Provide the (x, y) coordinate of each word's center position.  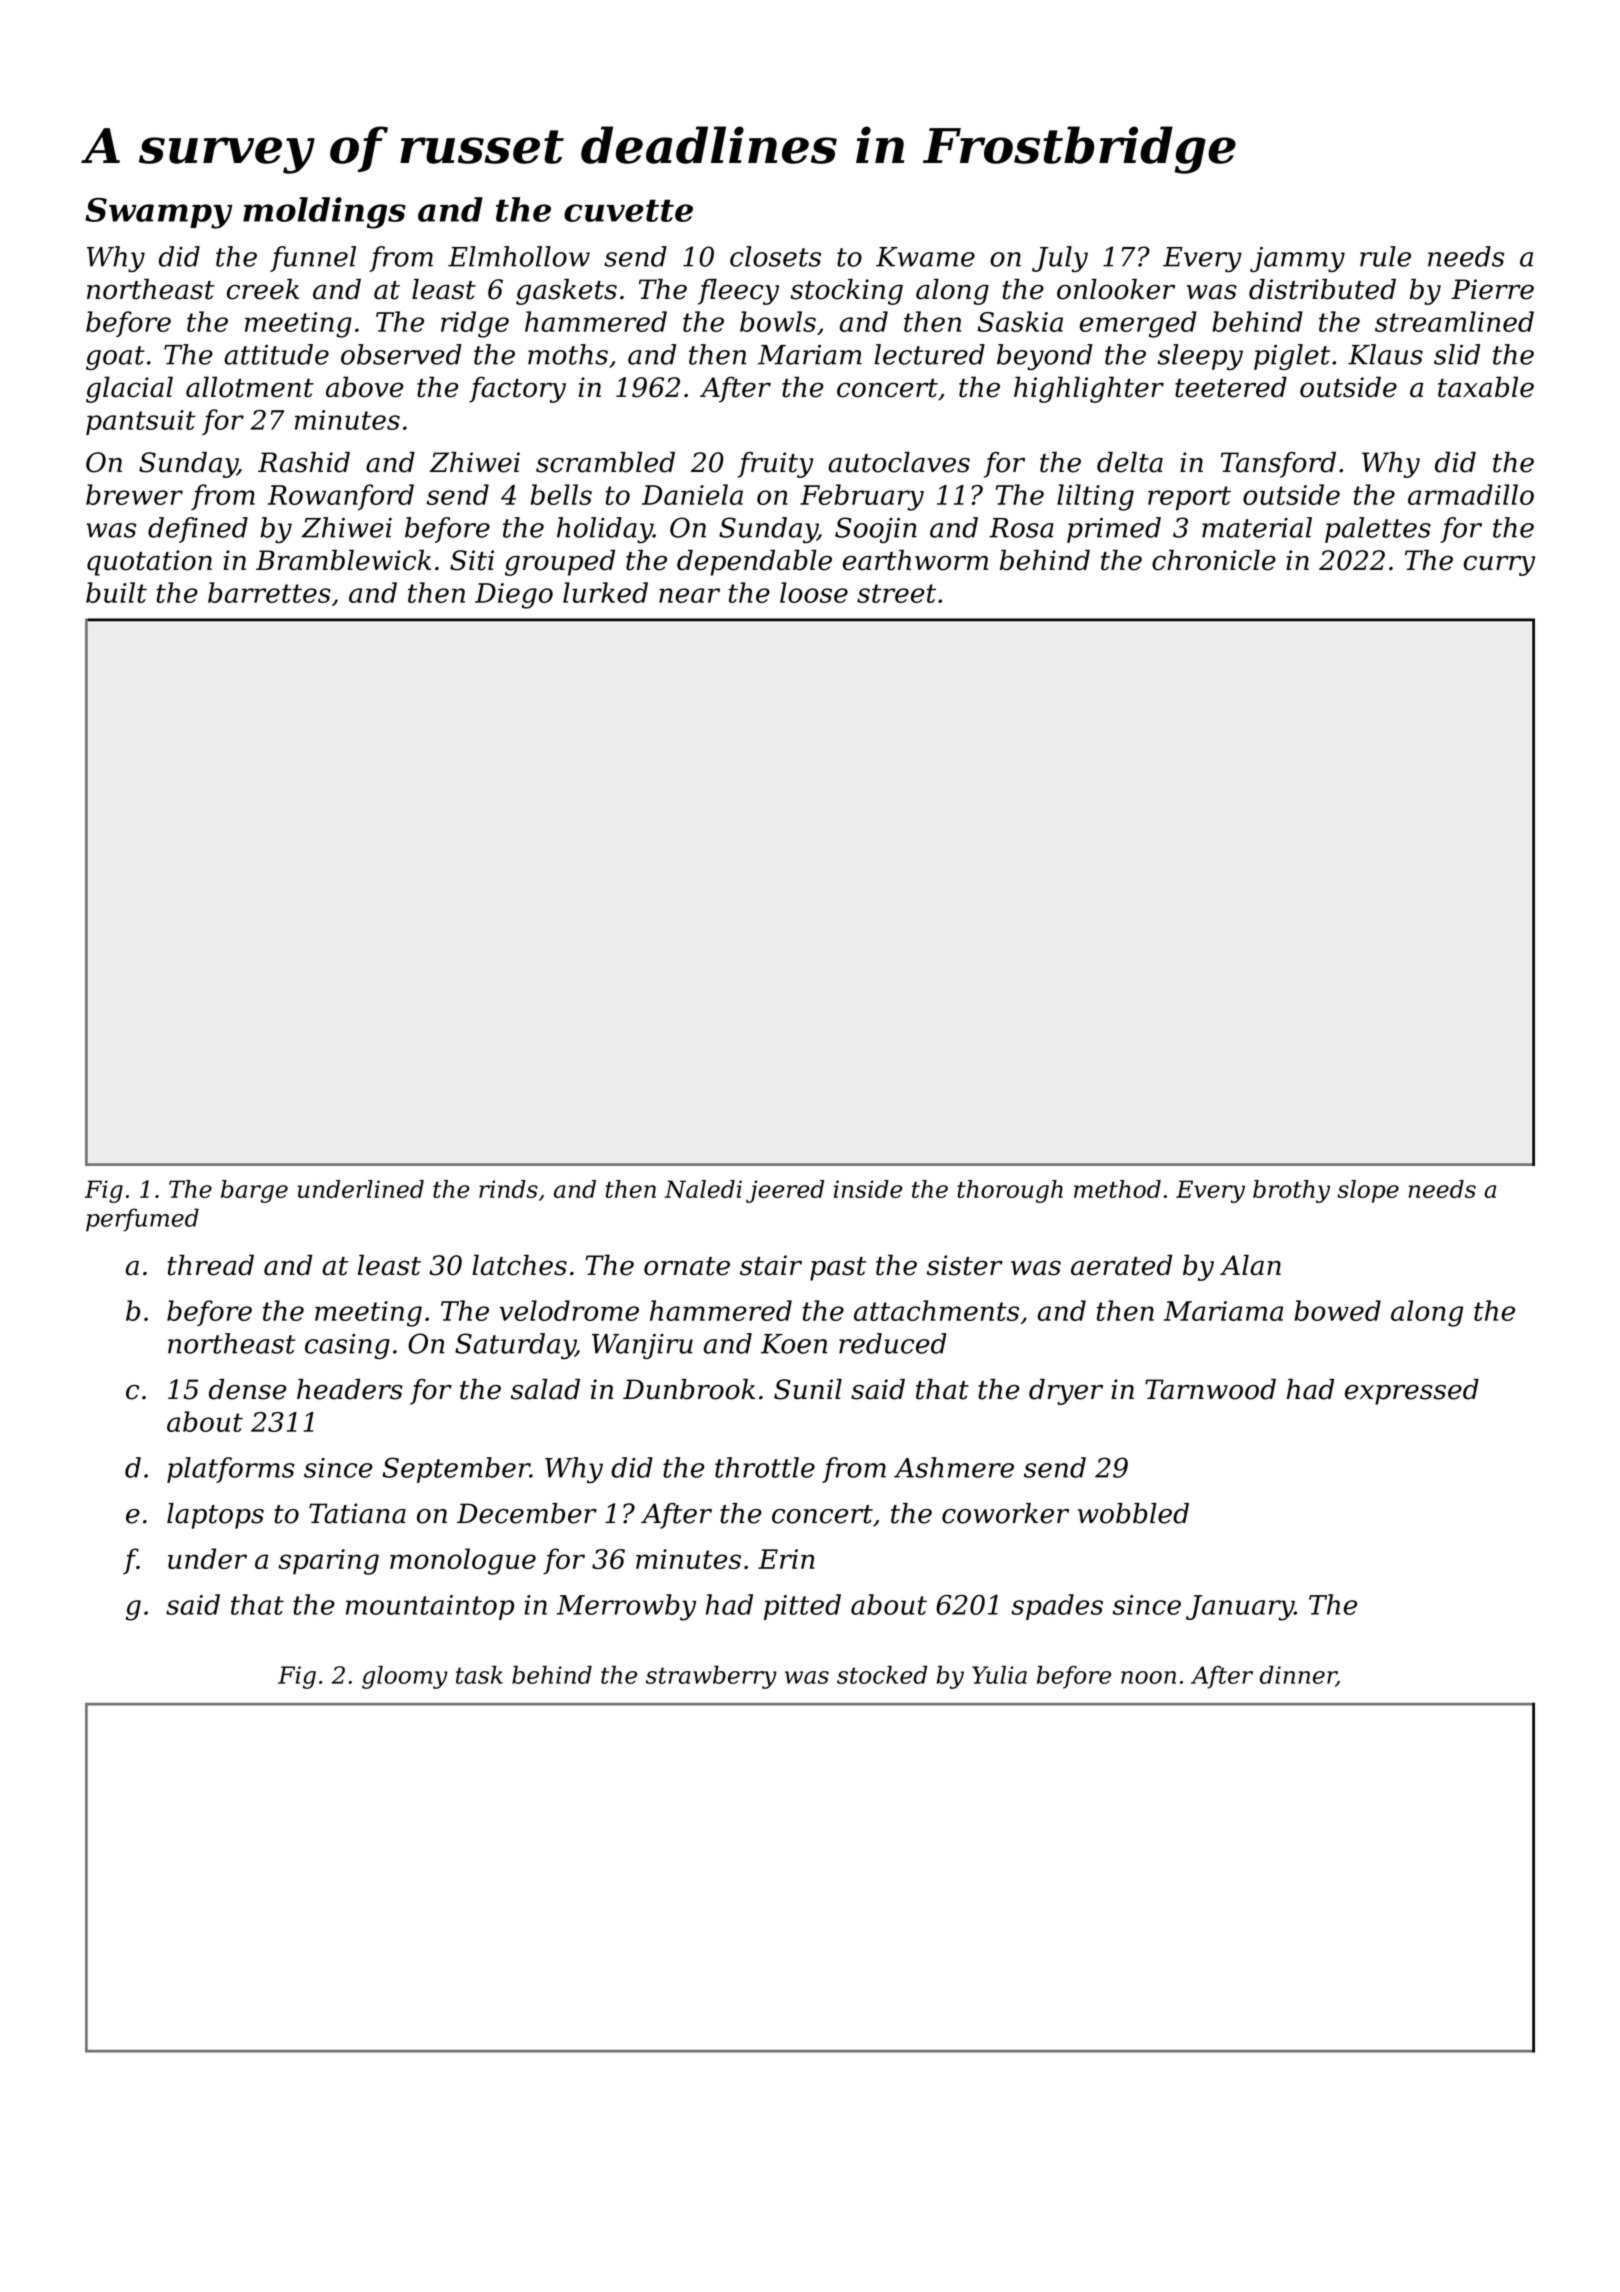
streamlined (1454, 321)
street (896, 593)
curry (1499, 566)
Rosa (1021, 528)
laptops (215, 1516)
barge (254, 1191)
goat (115, 358)
